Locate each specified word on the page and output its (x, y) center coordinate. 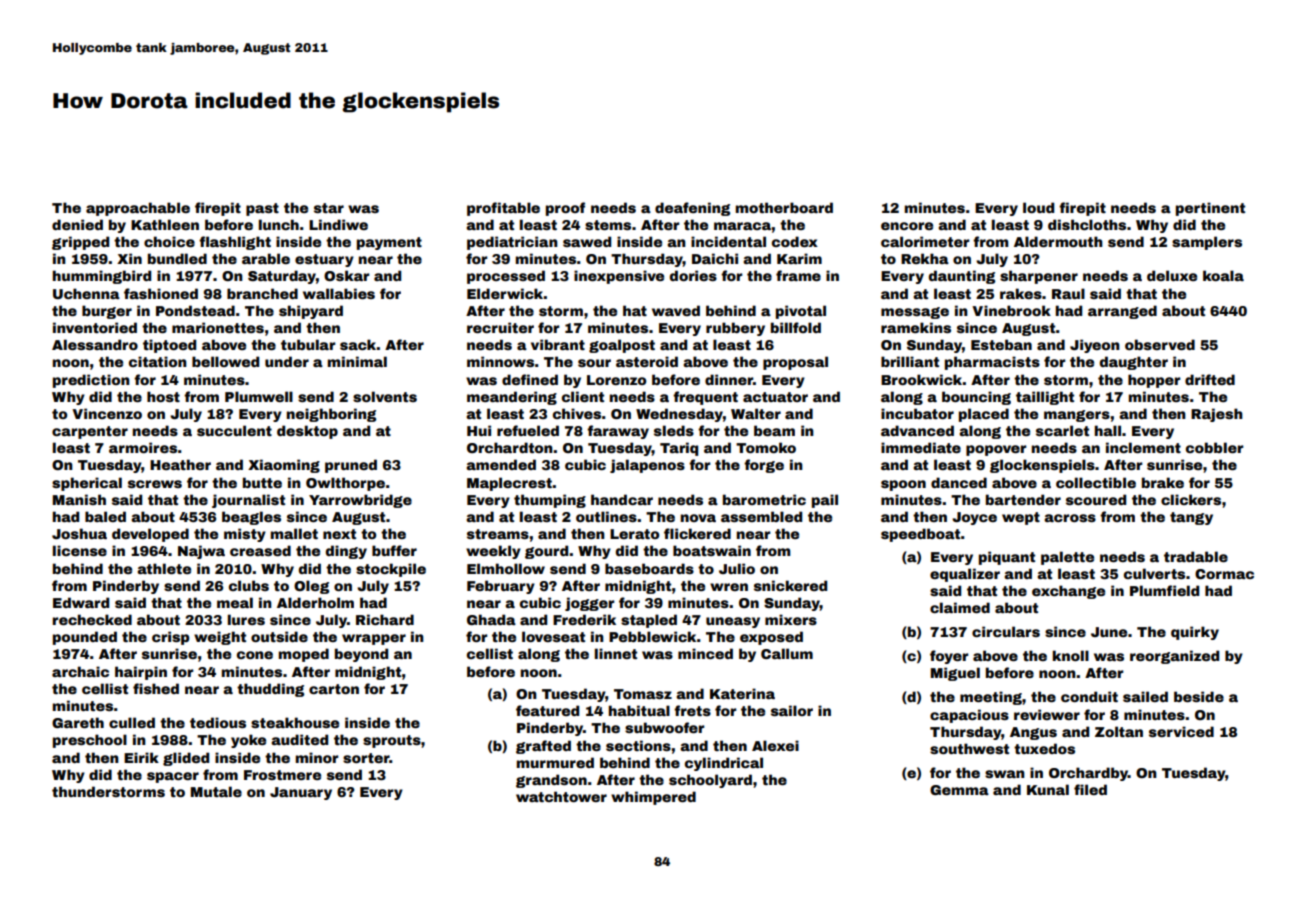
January (301, 793)
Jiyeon (1095, 346)
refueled (528, 430)
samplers (1207, 243)
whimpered (653, 798)
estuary (324, 260)
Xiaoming (284, 466)
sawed (587, 241)
